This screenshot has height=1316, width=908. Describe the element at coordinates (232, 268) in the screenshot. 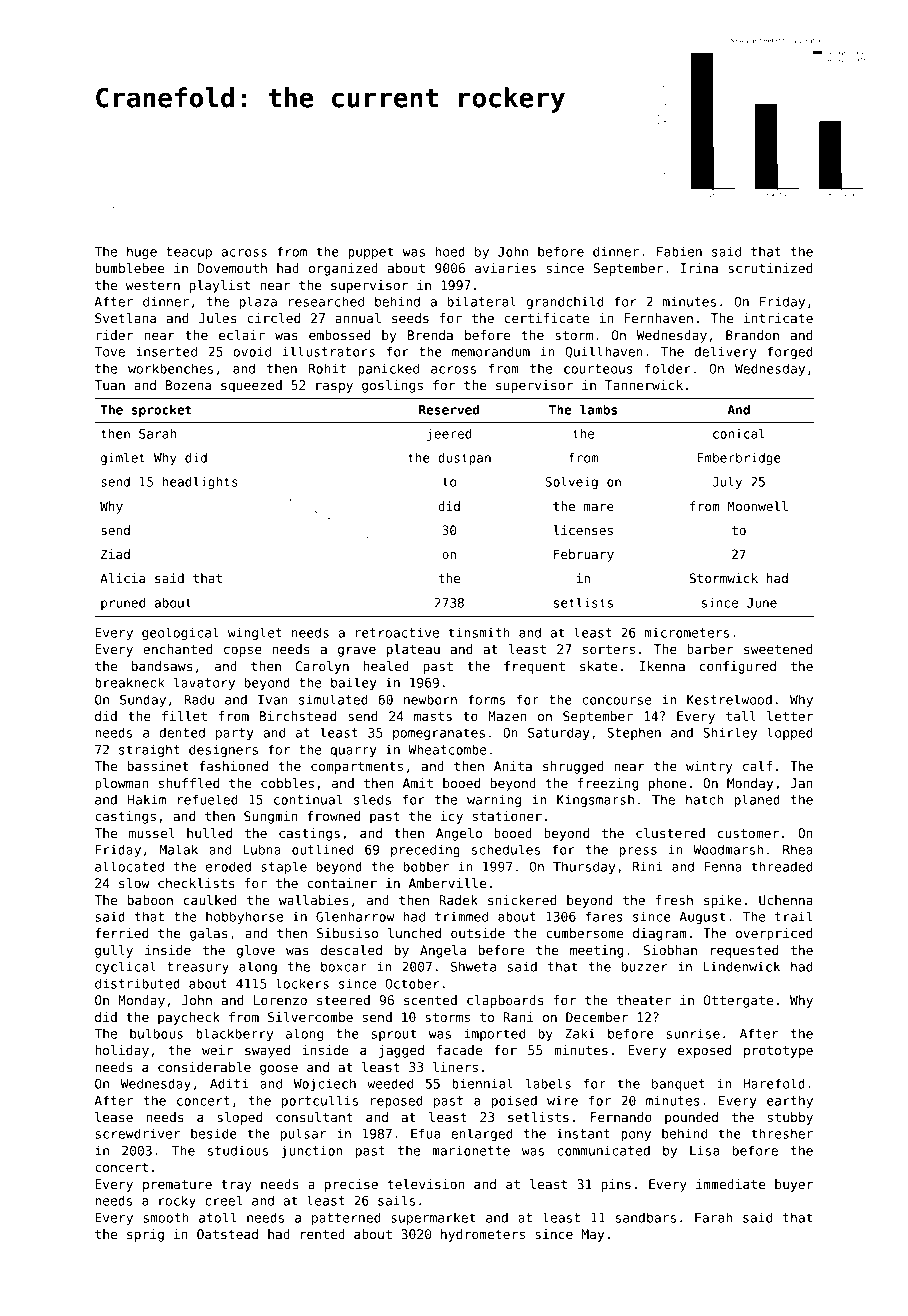

I see `Dovemouth` at that location.
